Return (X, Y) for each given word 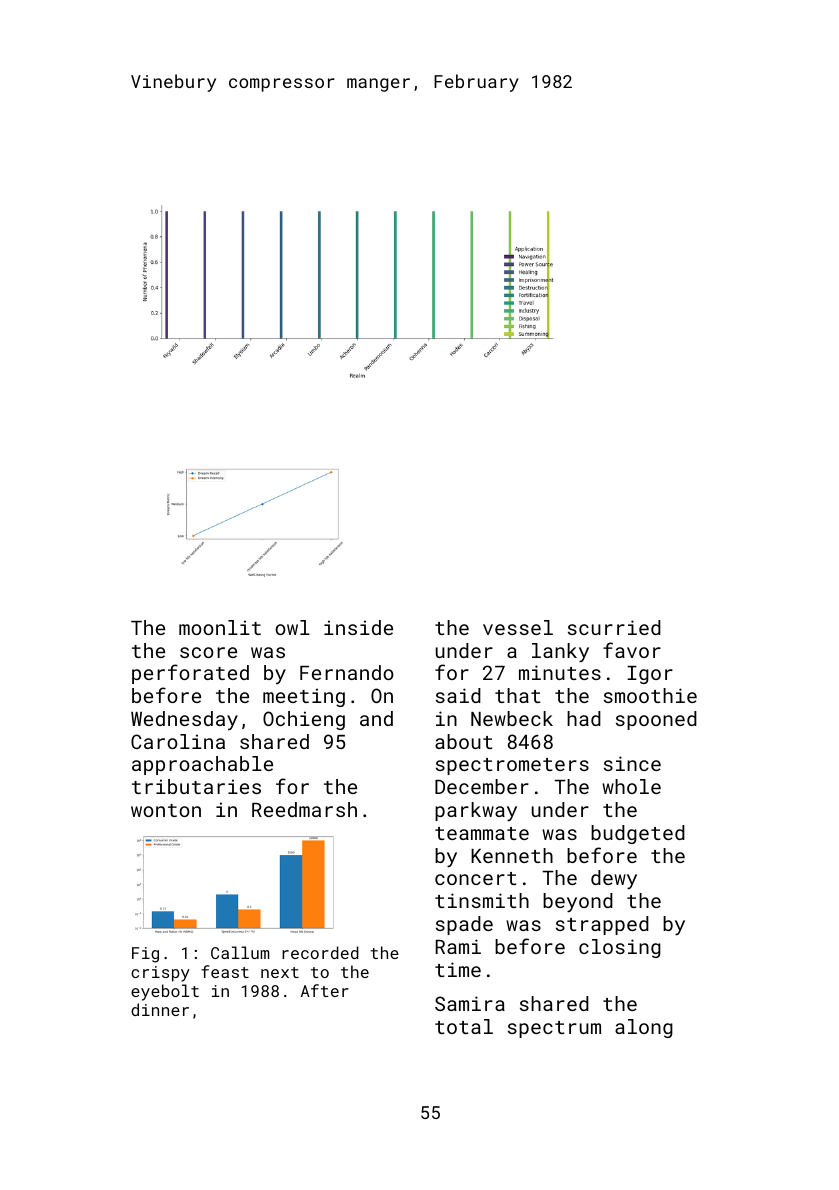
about (463, 741)
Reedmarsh (304, 809)
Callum (240, 952)
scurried (614, 627)
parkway (476, 811)
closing (620, 948)
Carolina (178, 741)
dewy (614, 879)
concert (475, 878)
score (208, 652)
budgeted (638, 834)
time (458, 969)
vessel (518, 627)
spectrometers (512, 766)
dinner (160, 1009)
